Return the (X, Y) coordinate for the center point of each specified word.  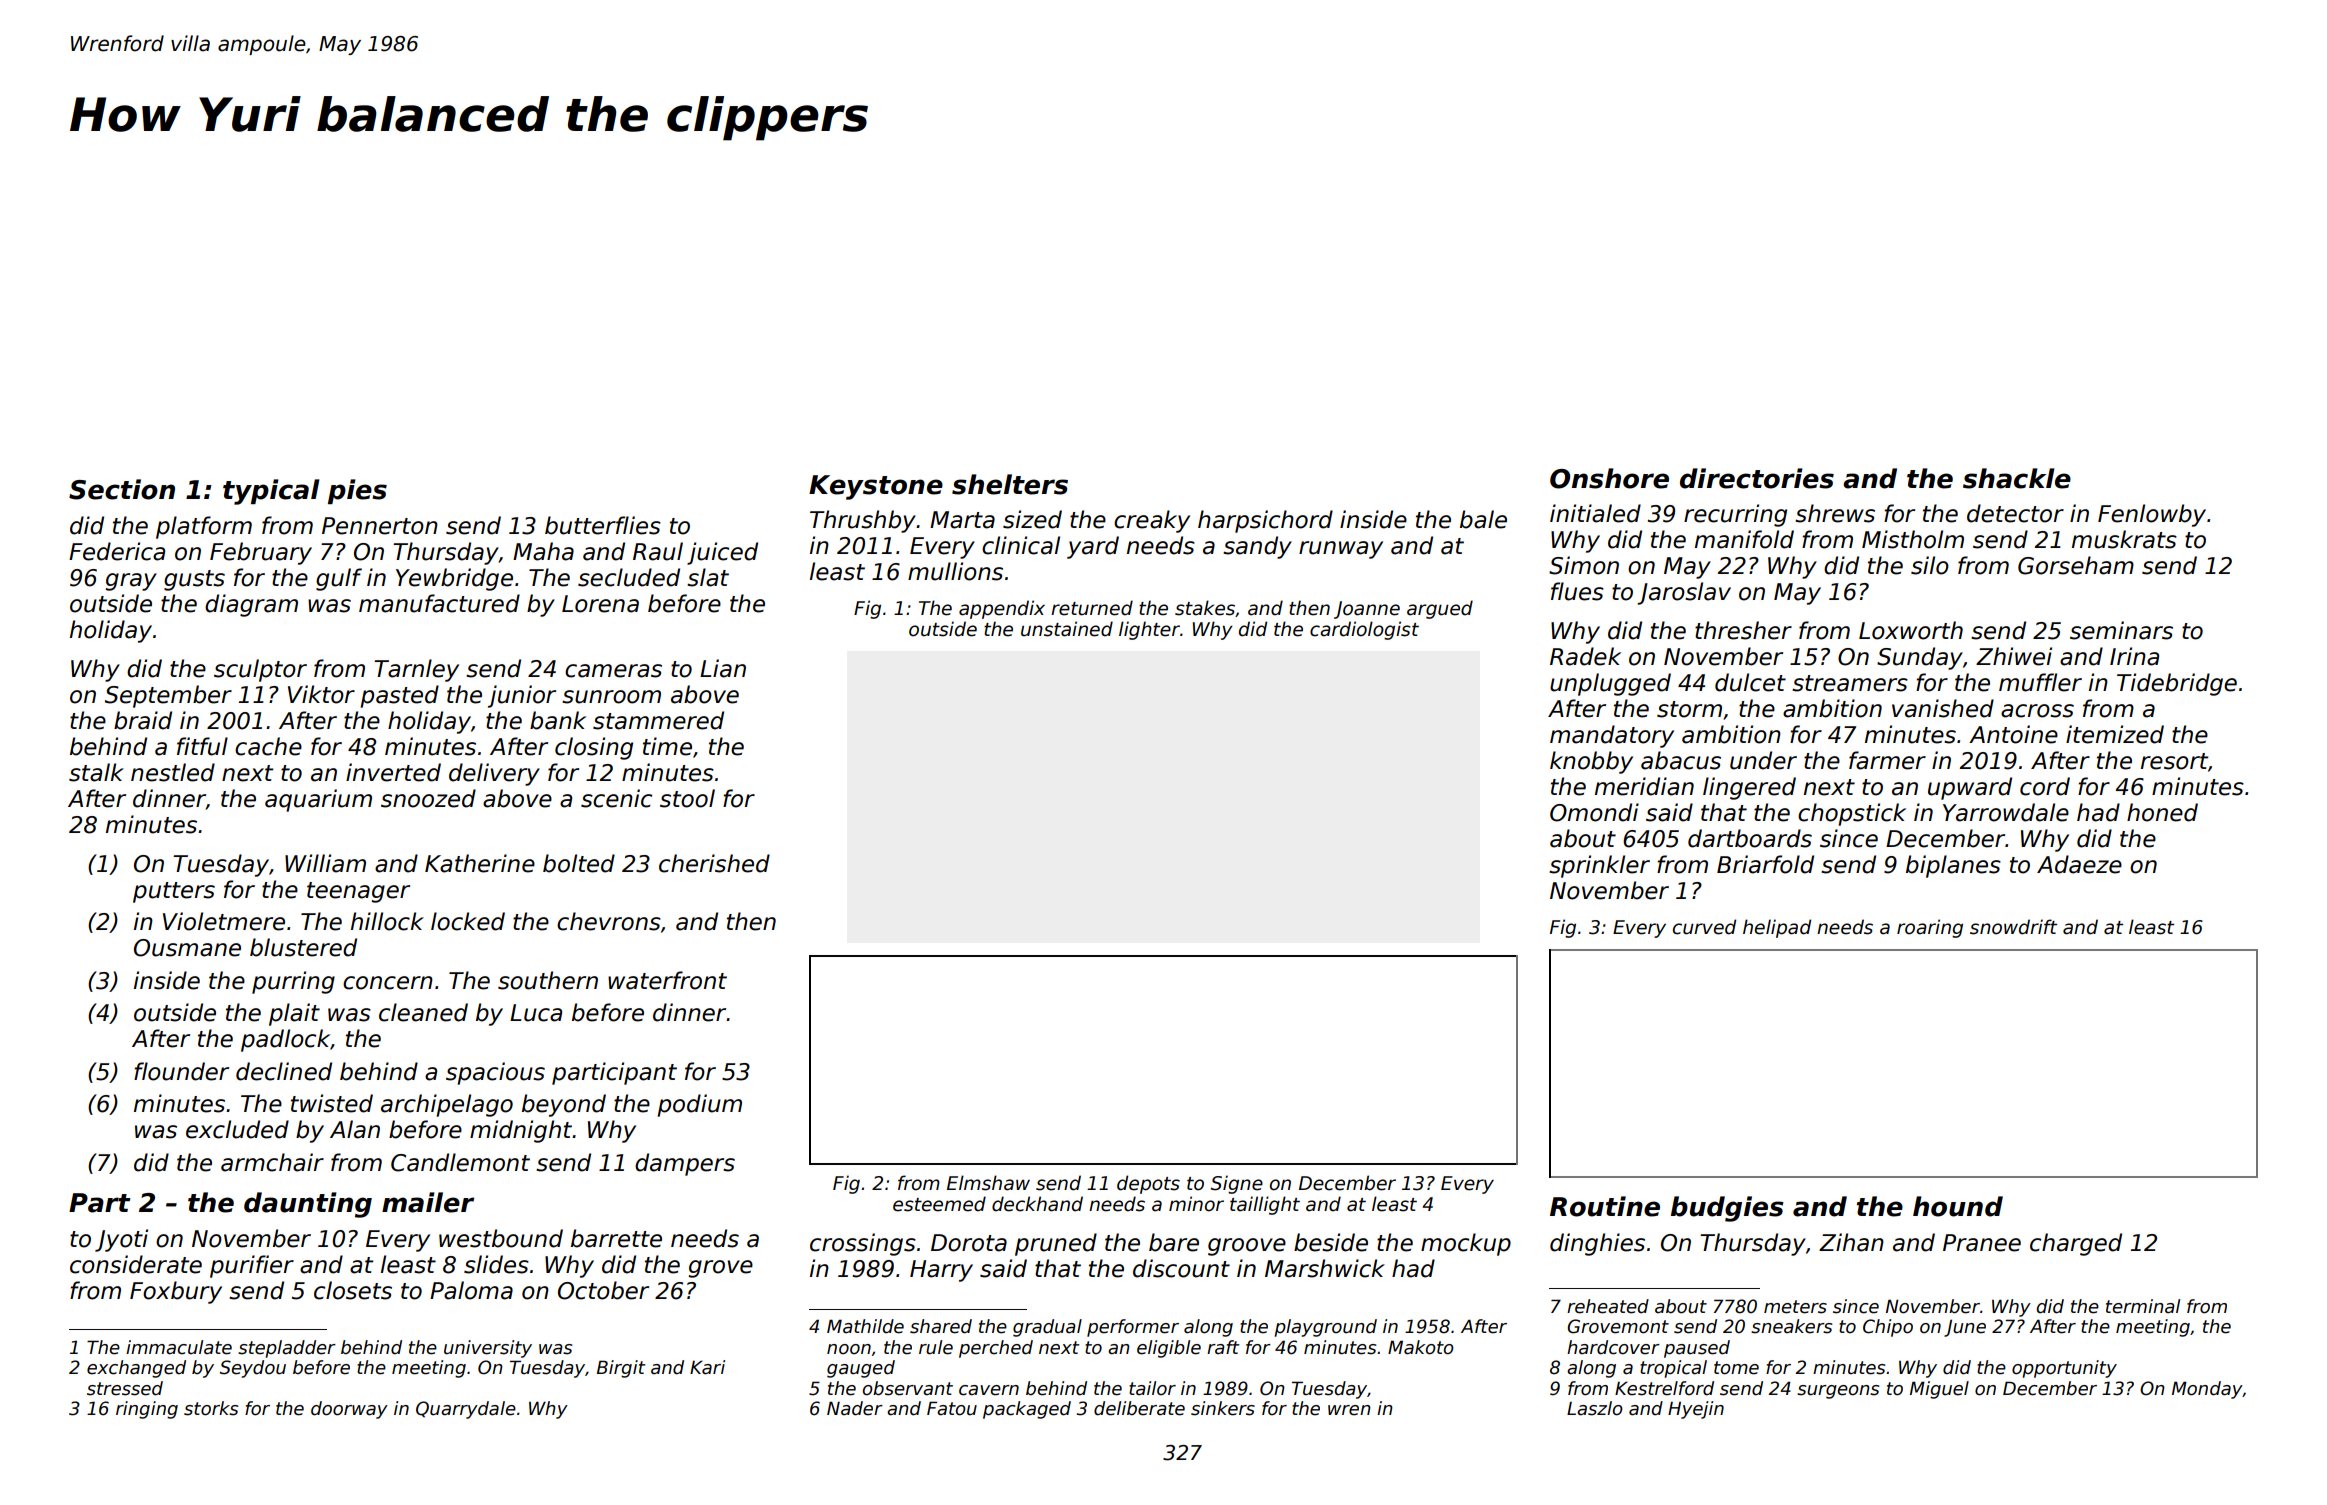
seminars (2121, 630)
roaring (1930, 928)
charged (2076, 1244)
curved (1704, 927)
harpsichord (1265, 521)
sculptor (260, 670)
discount (1181, 1268)
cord (2045, 786)
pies (357, 491)
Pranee (1982, 1243)
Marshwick (1325, 1268)
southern (548, 980)
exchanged (136, 1369)
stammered (658, 720)
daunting (308, 1205)
